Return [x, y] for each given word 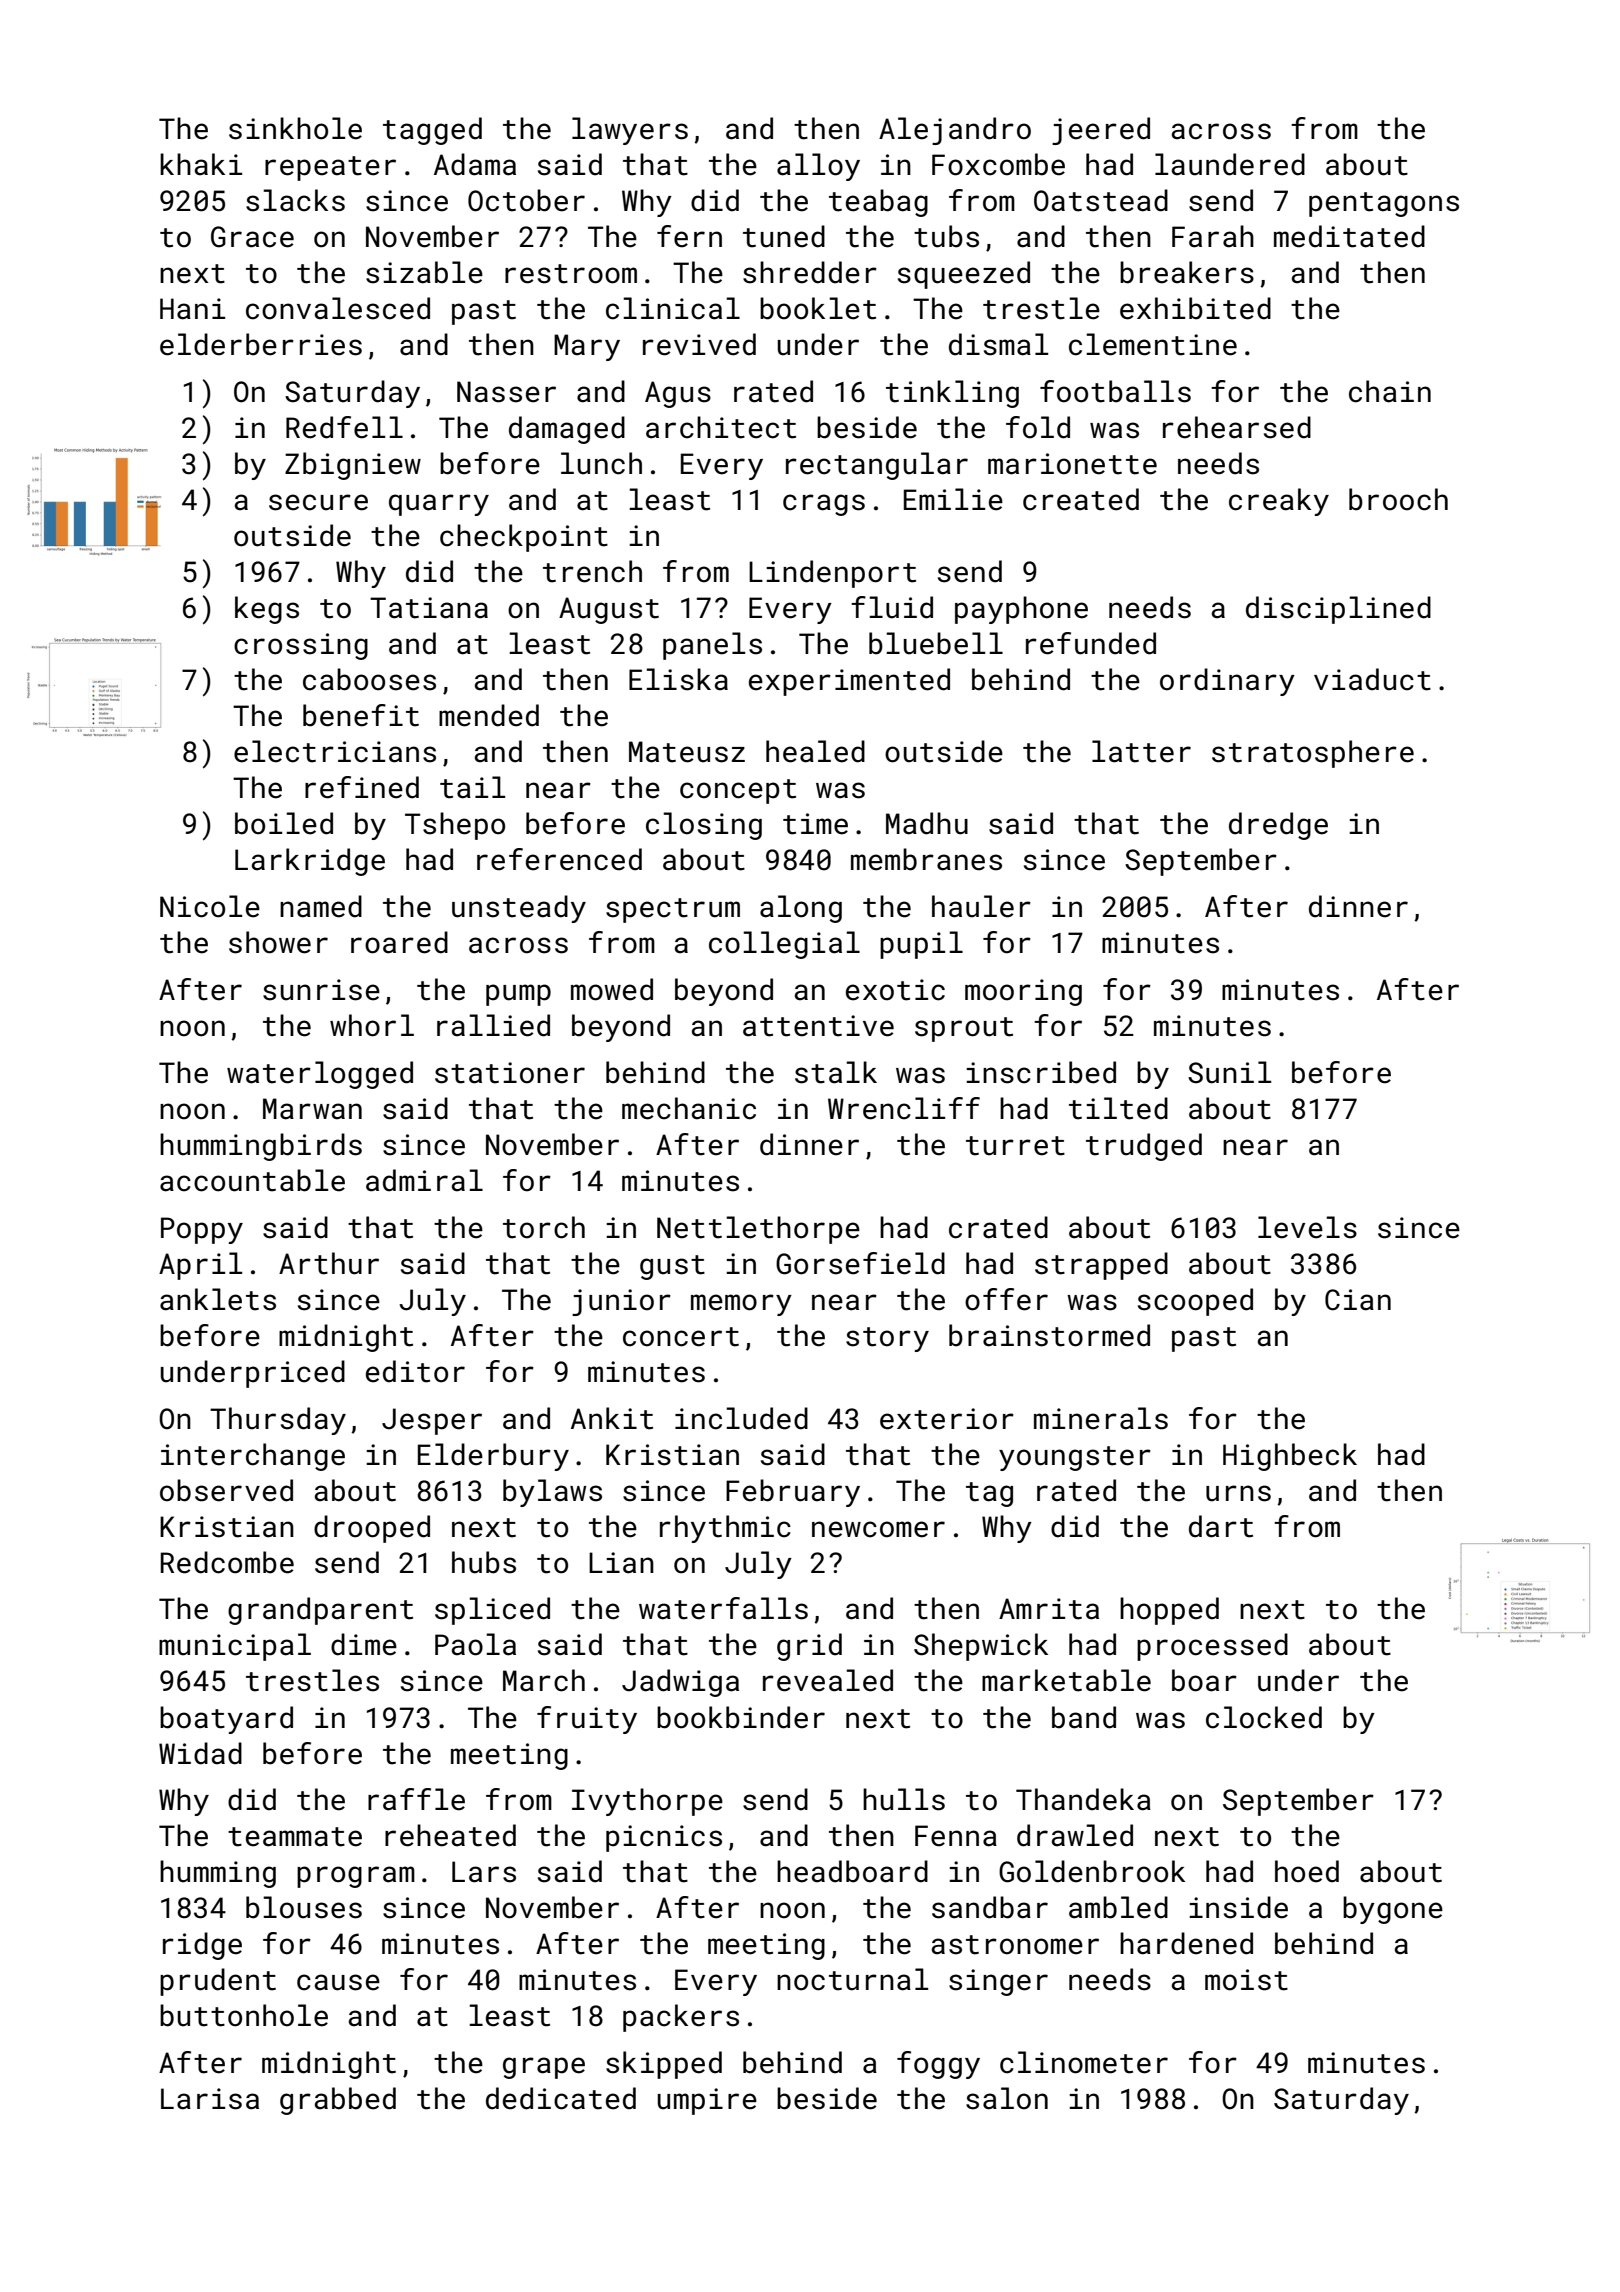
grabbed [338, 2101]
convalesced [338, 308]
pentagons [1384, 204]
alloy [818, 167]
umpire [707, 2101]
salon [1007, 2098]
